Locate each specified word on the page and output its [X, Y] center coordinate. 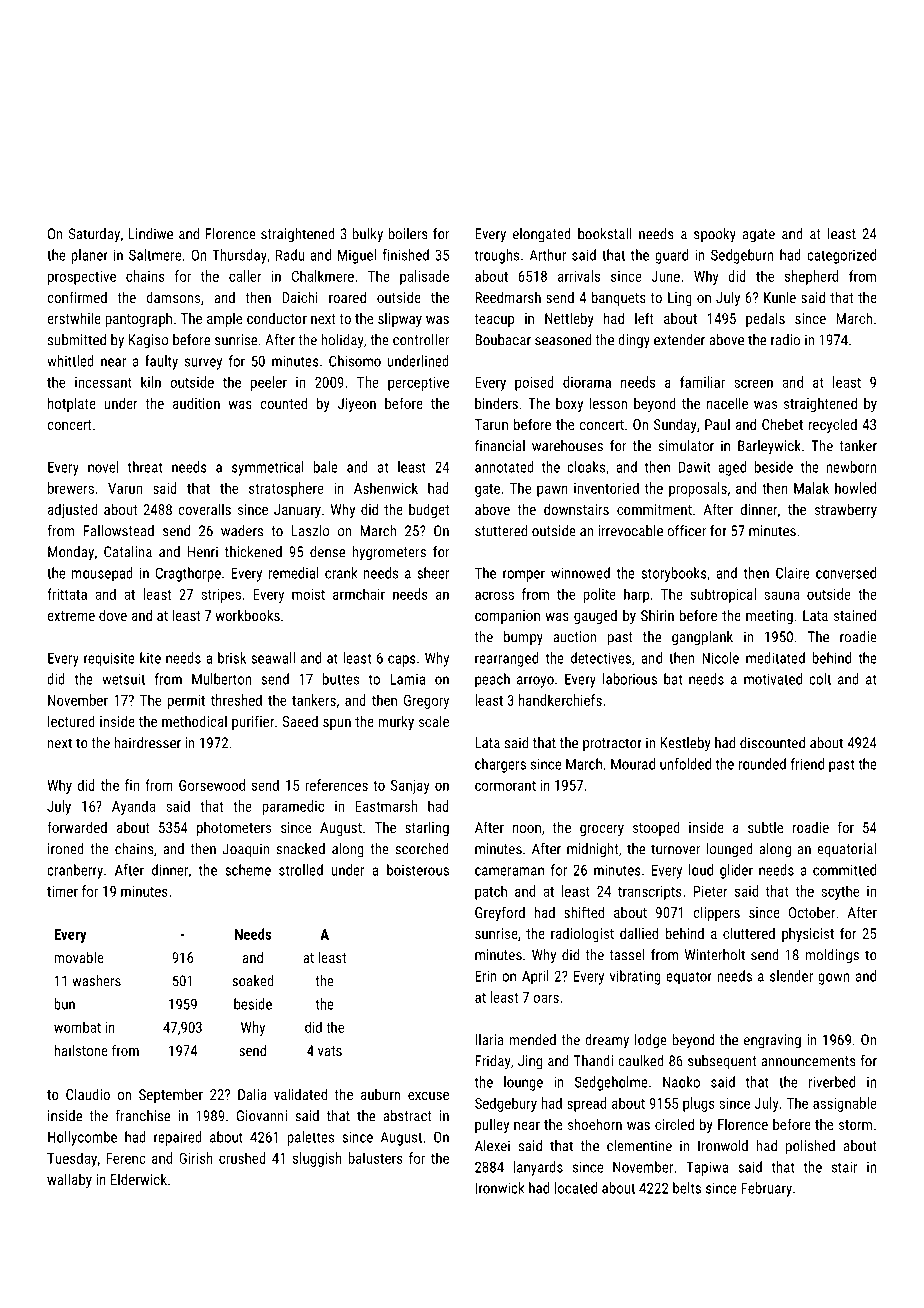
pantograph [138, 319]
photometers [234, 828]
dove [113, 615]
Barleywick [769, 447]
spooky [715, 235]
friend [807, 764]
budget [429, 510]
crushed [242, 1158]
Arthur [548, 255]
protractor [612, 745]
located [576, 1188]
